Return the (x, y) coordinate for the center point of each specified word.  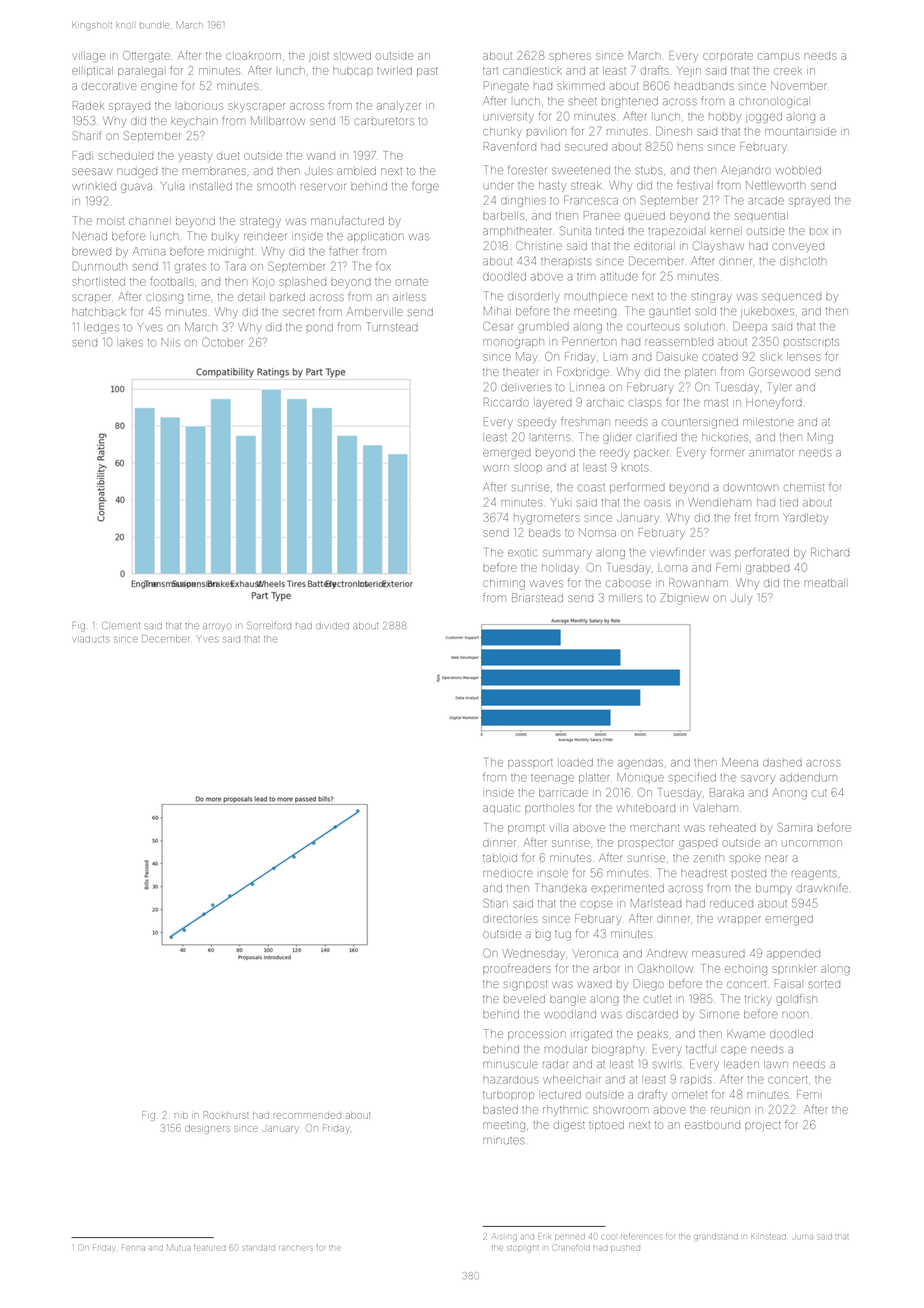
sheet (583, 102)
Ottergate (146, 56)
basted (500, 1110)
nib (181, 1116)
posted (749, 874)
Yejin (689, 71)
